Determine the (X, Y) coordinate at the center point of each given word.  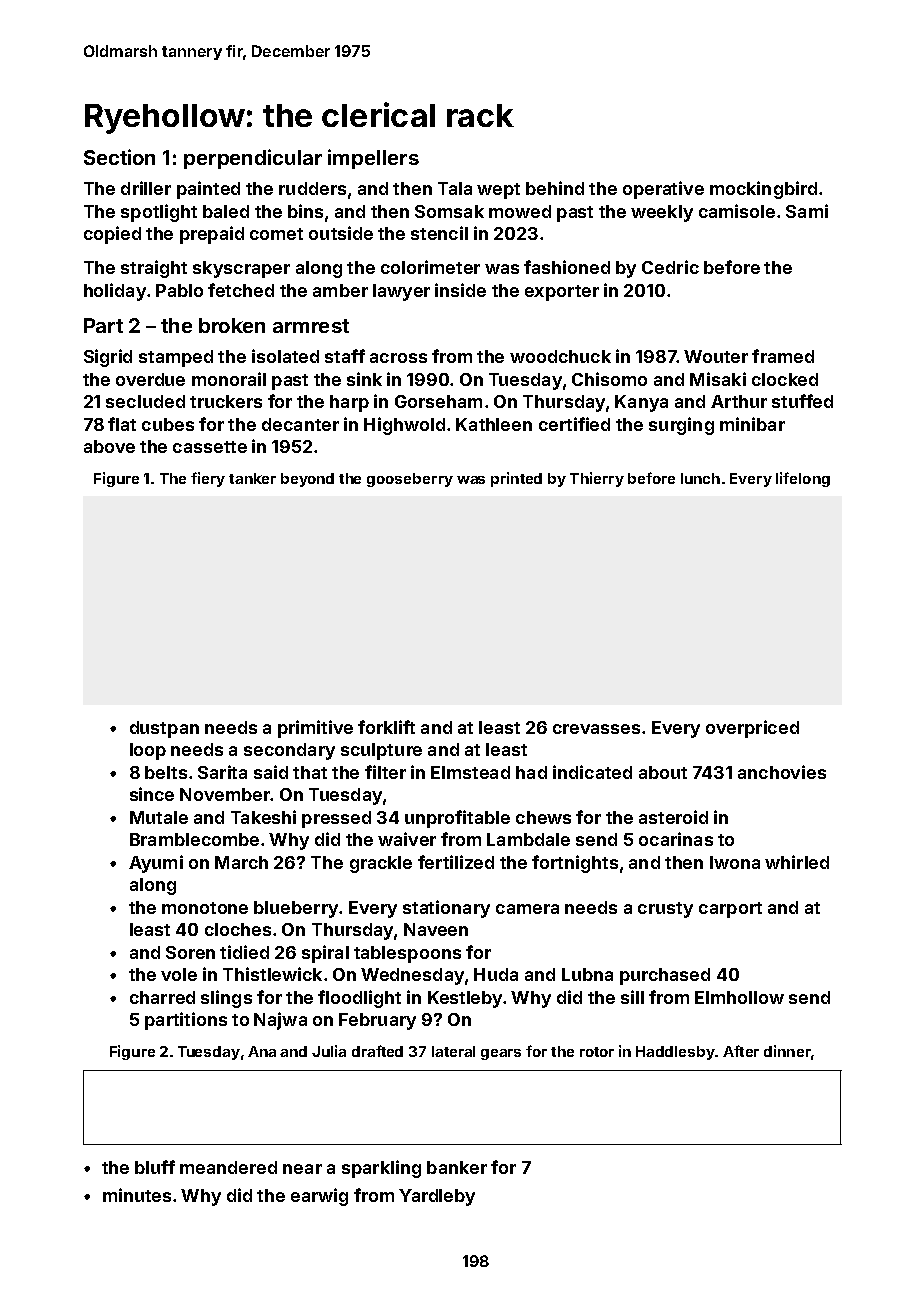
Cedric (670, 267)
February (377, 1021)
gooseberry (410, 480)
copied (112, 235)
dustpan (164, 729)
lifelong (803, 479)
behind (555, 188)
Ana (262, 1051)
